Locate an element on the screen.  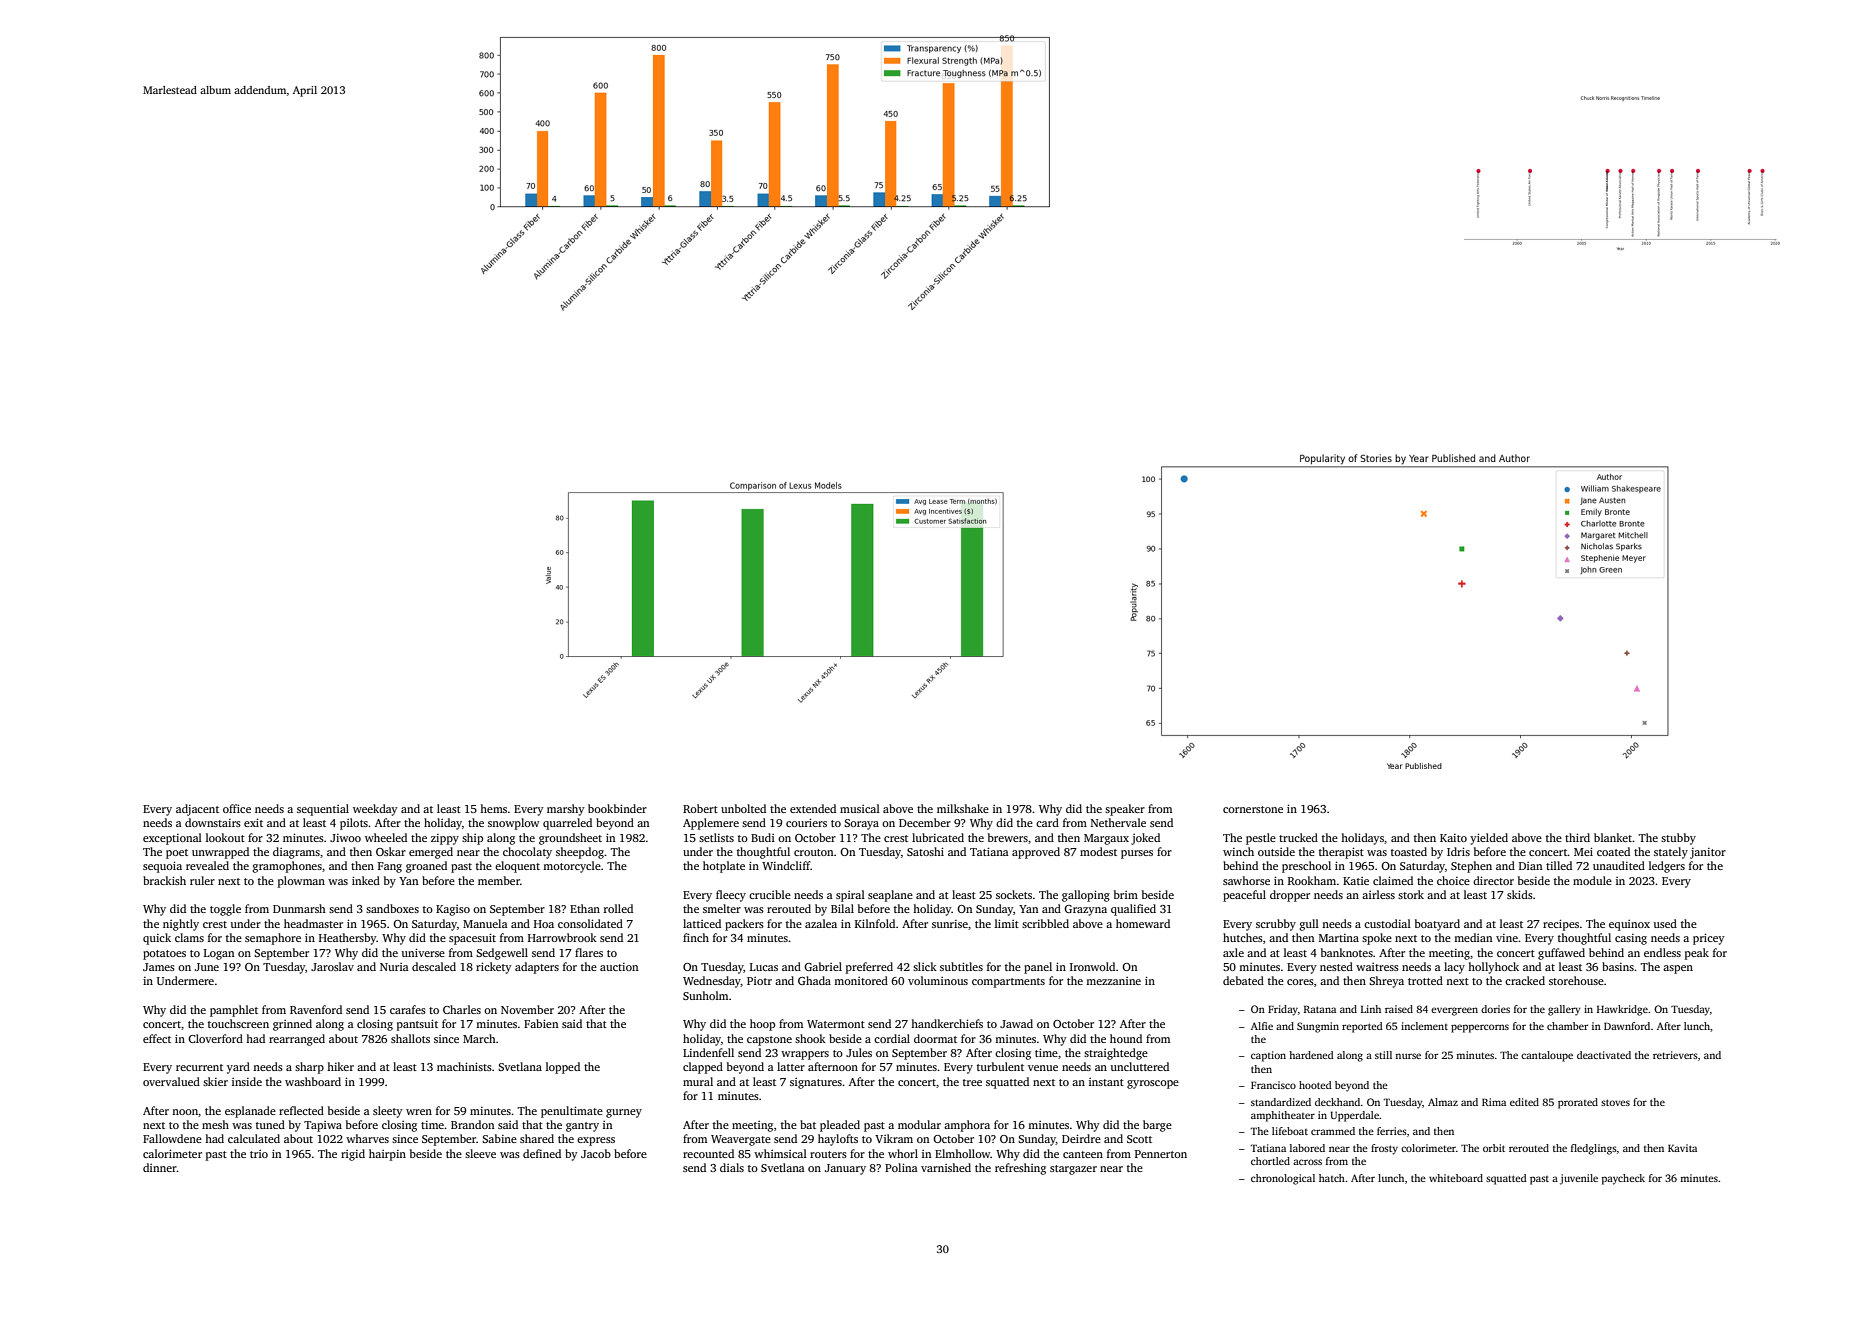
pamphlet is located at coordinates (234, 1011).
